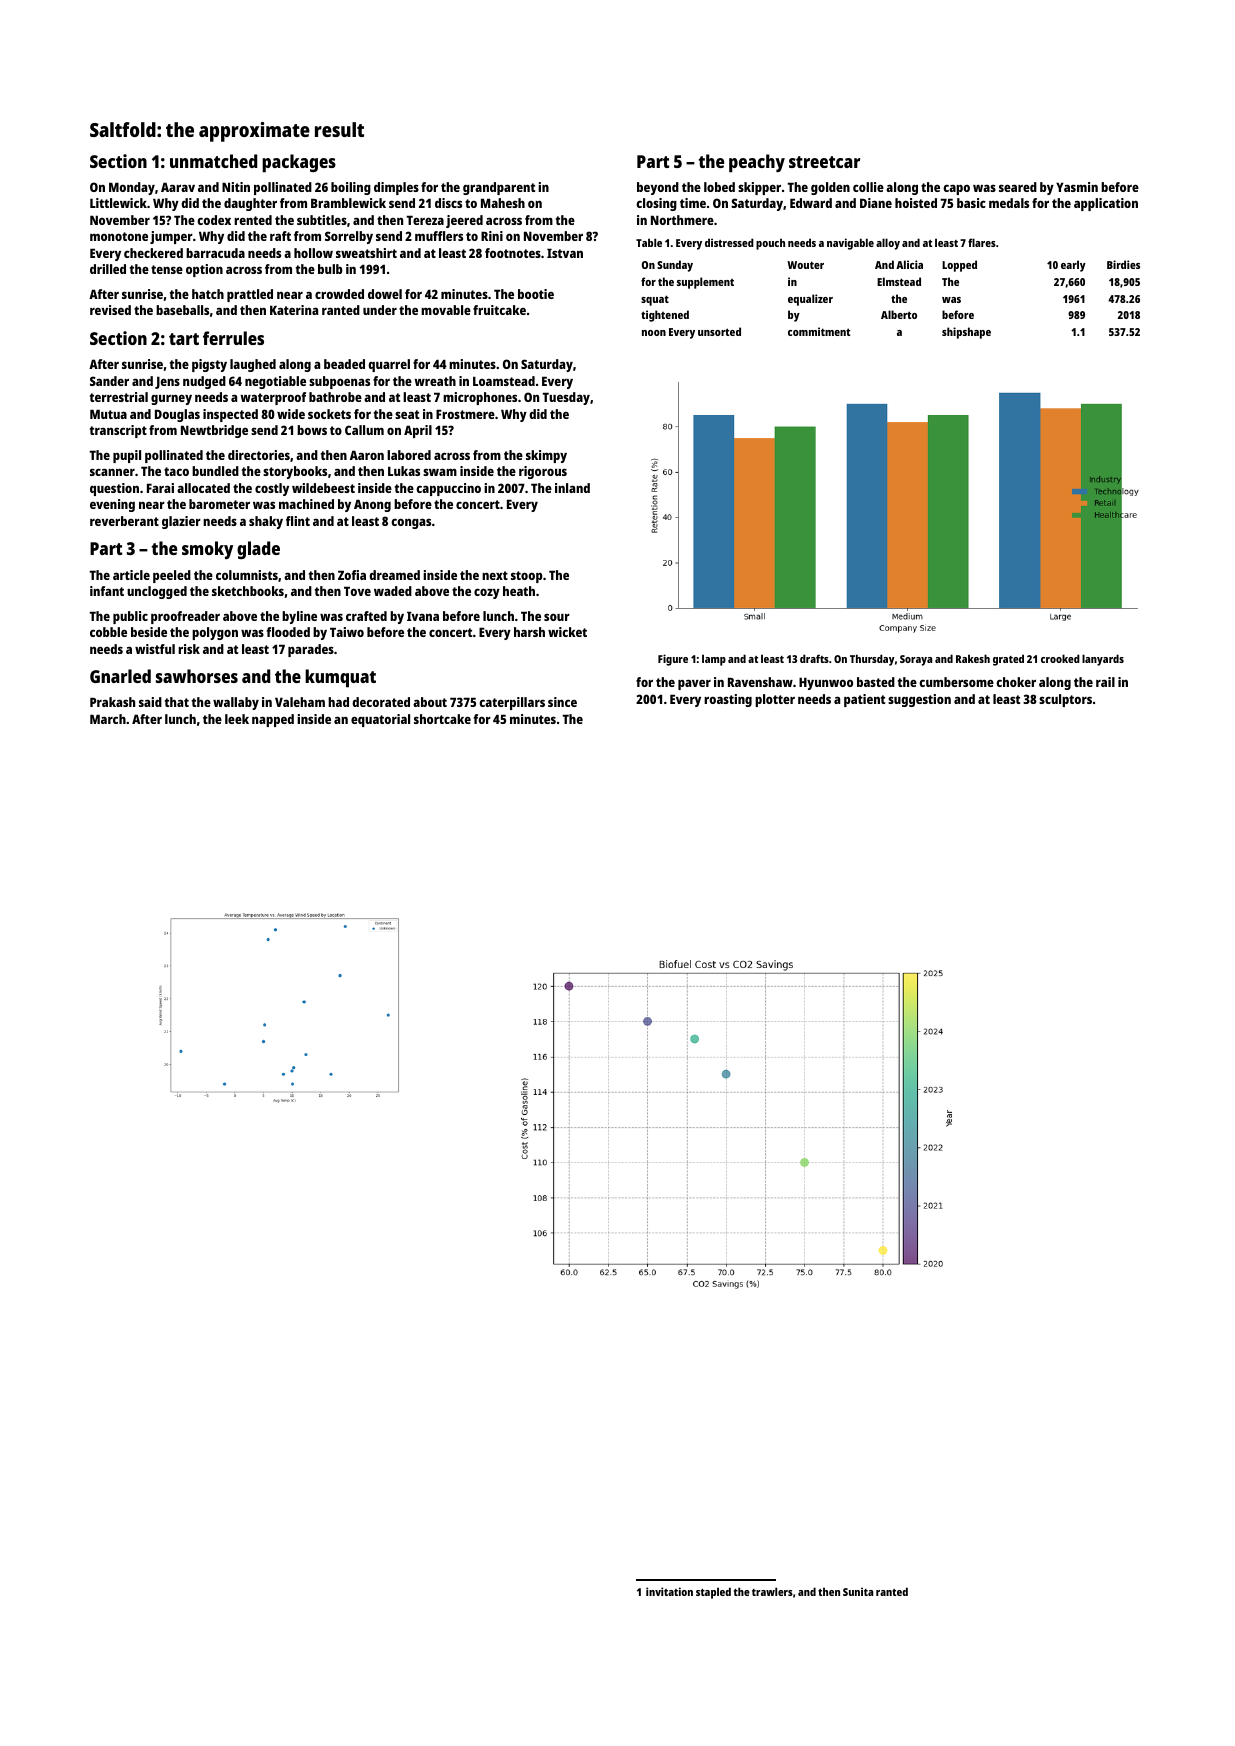 This screenshot has height=1746, width=1235. I want to click on packages, so click(299, 163).
